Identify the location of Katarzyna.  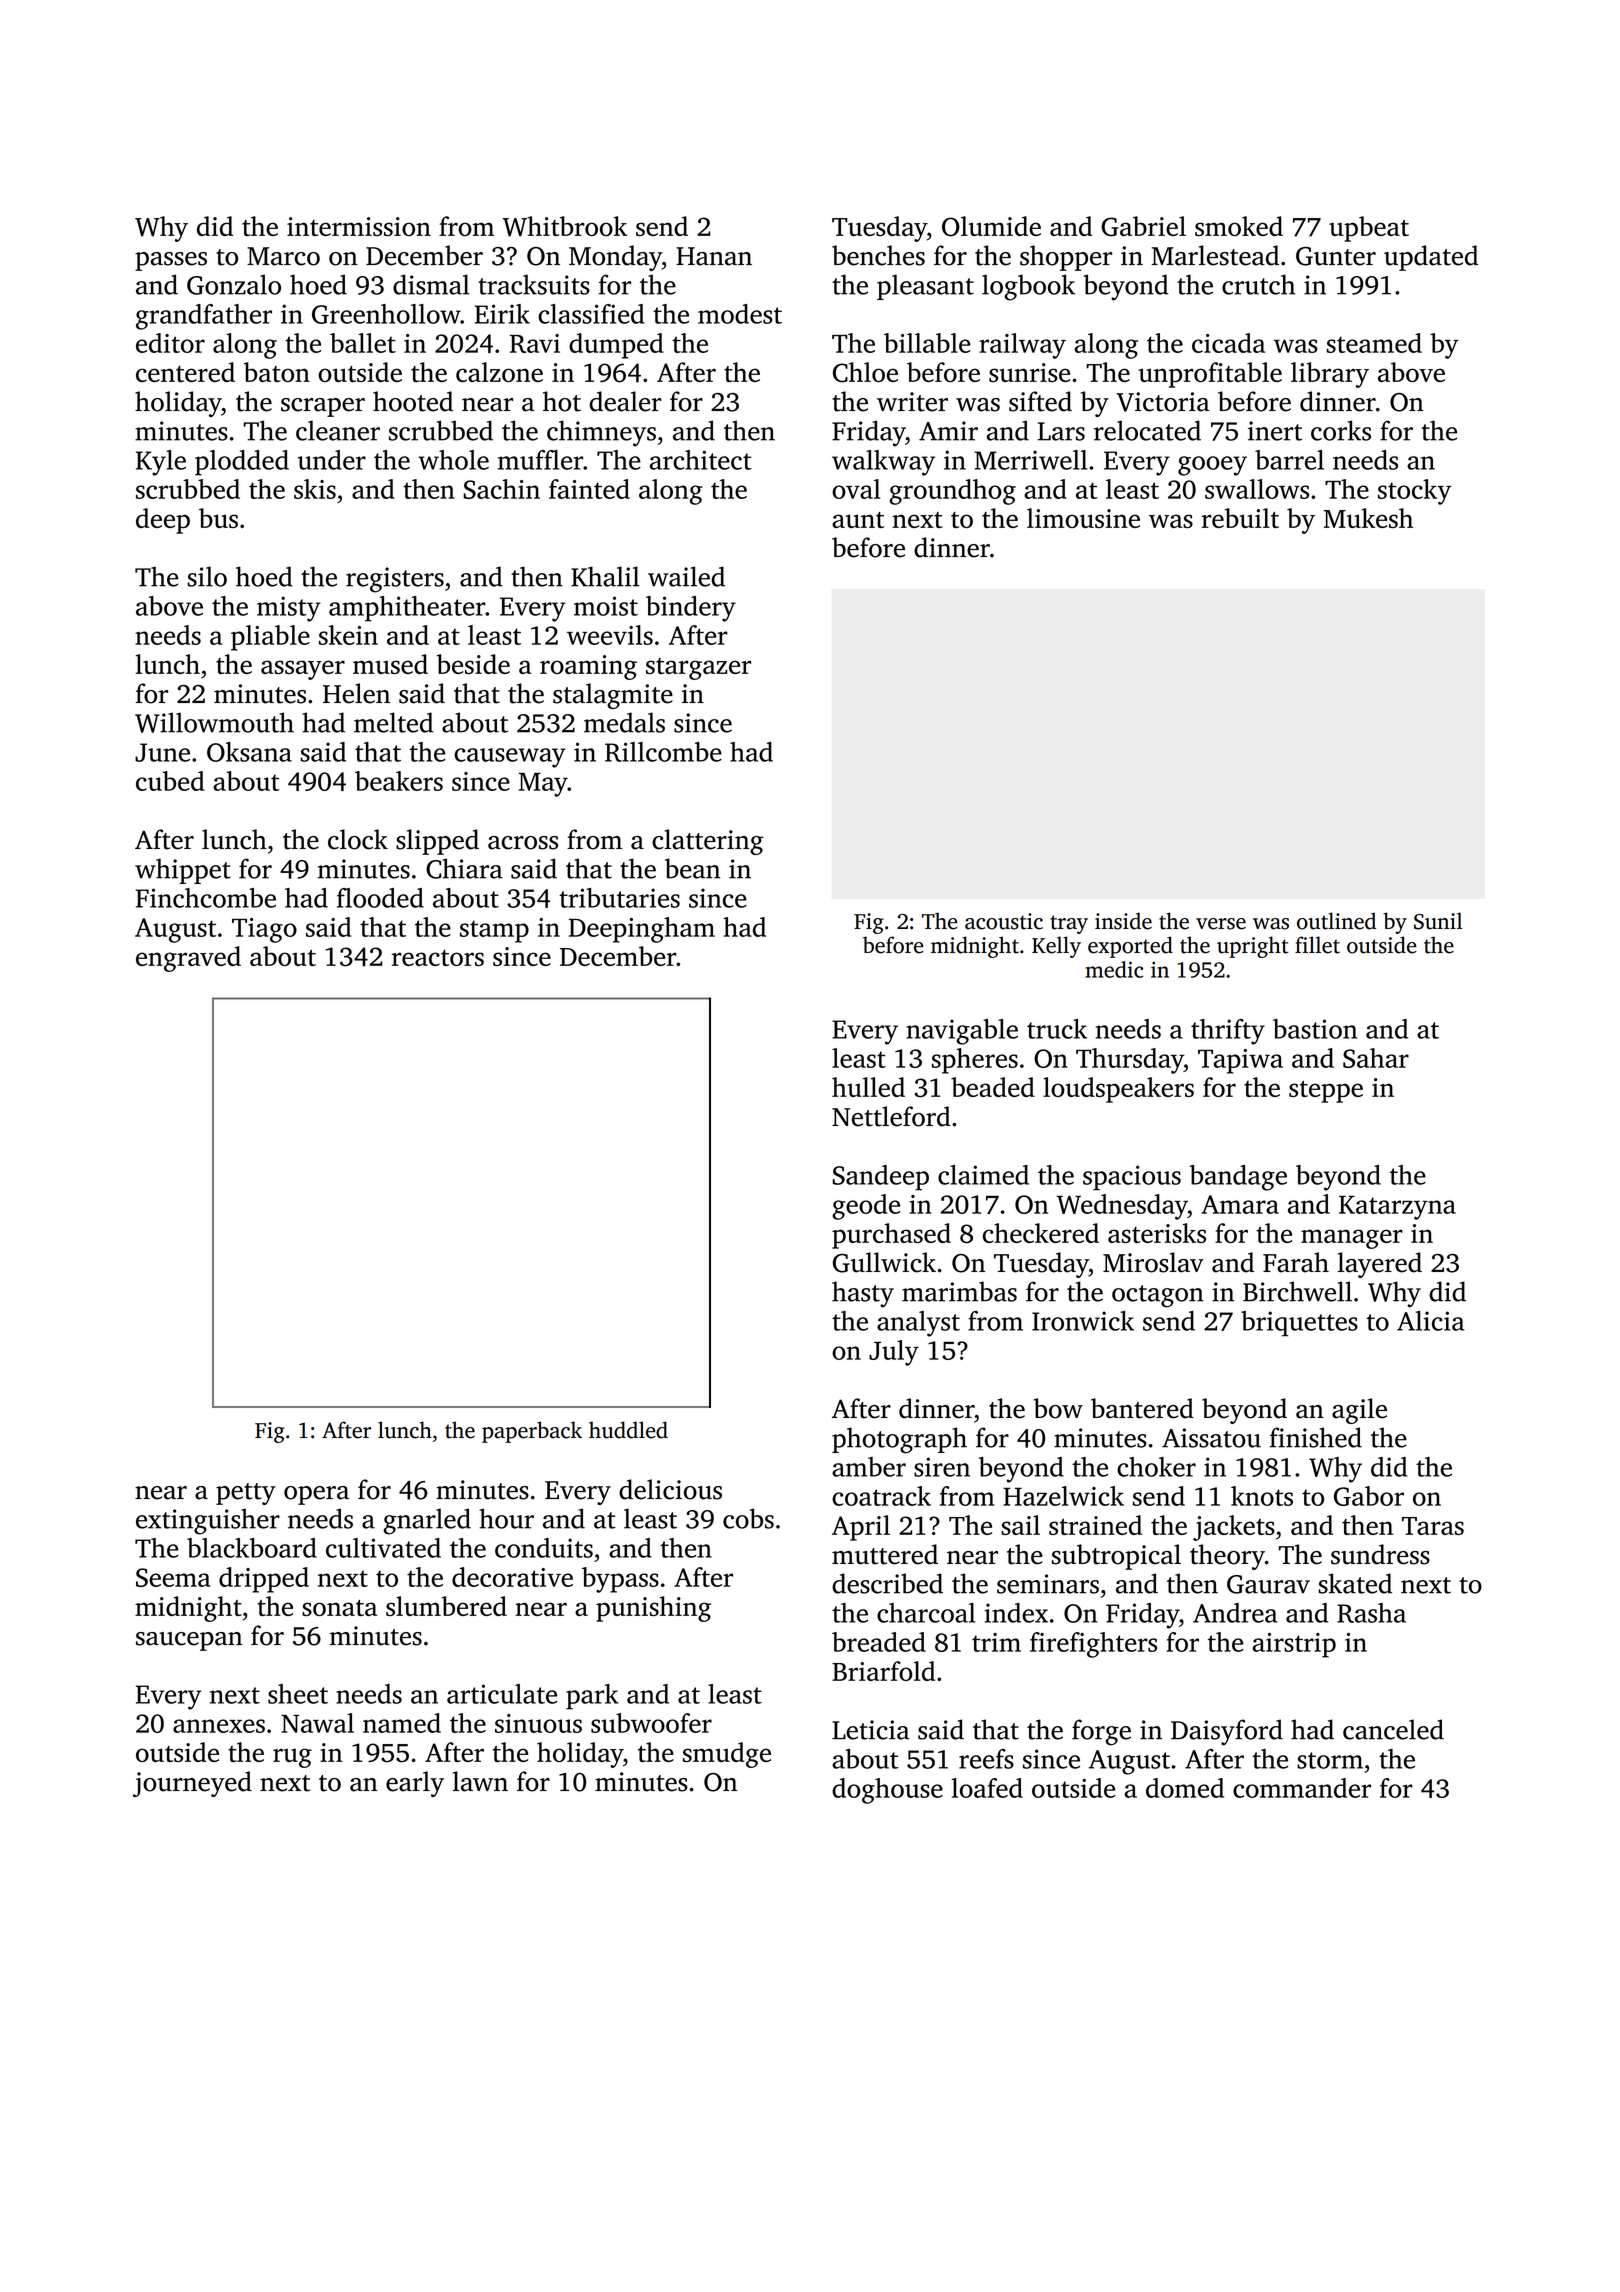
(1397, 1207).
